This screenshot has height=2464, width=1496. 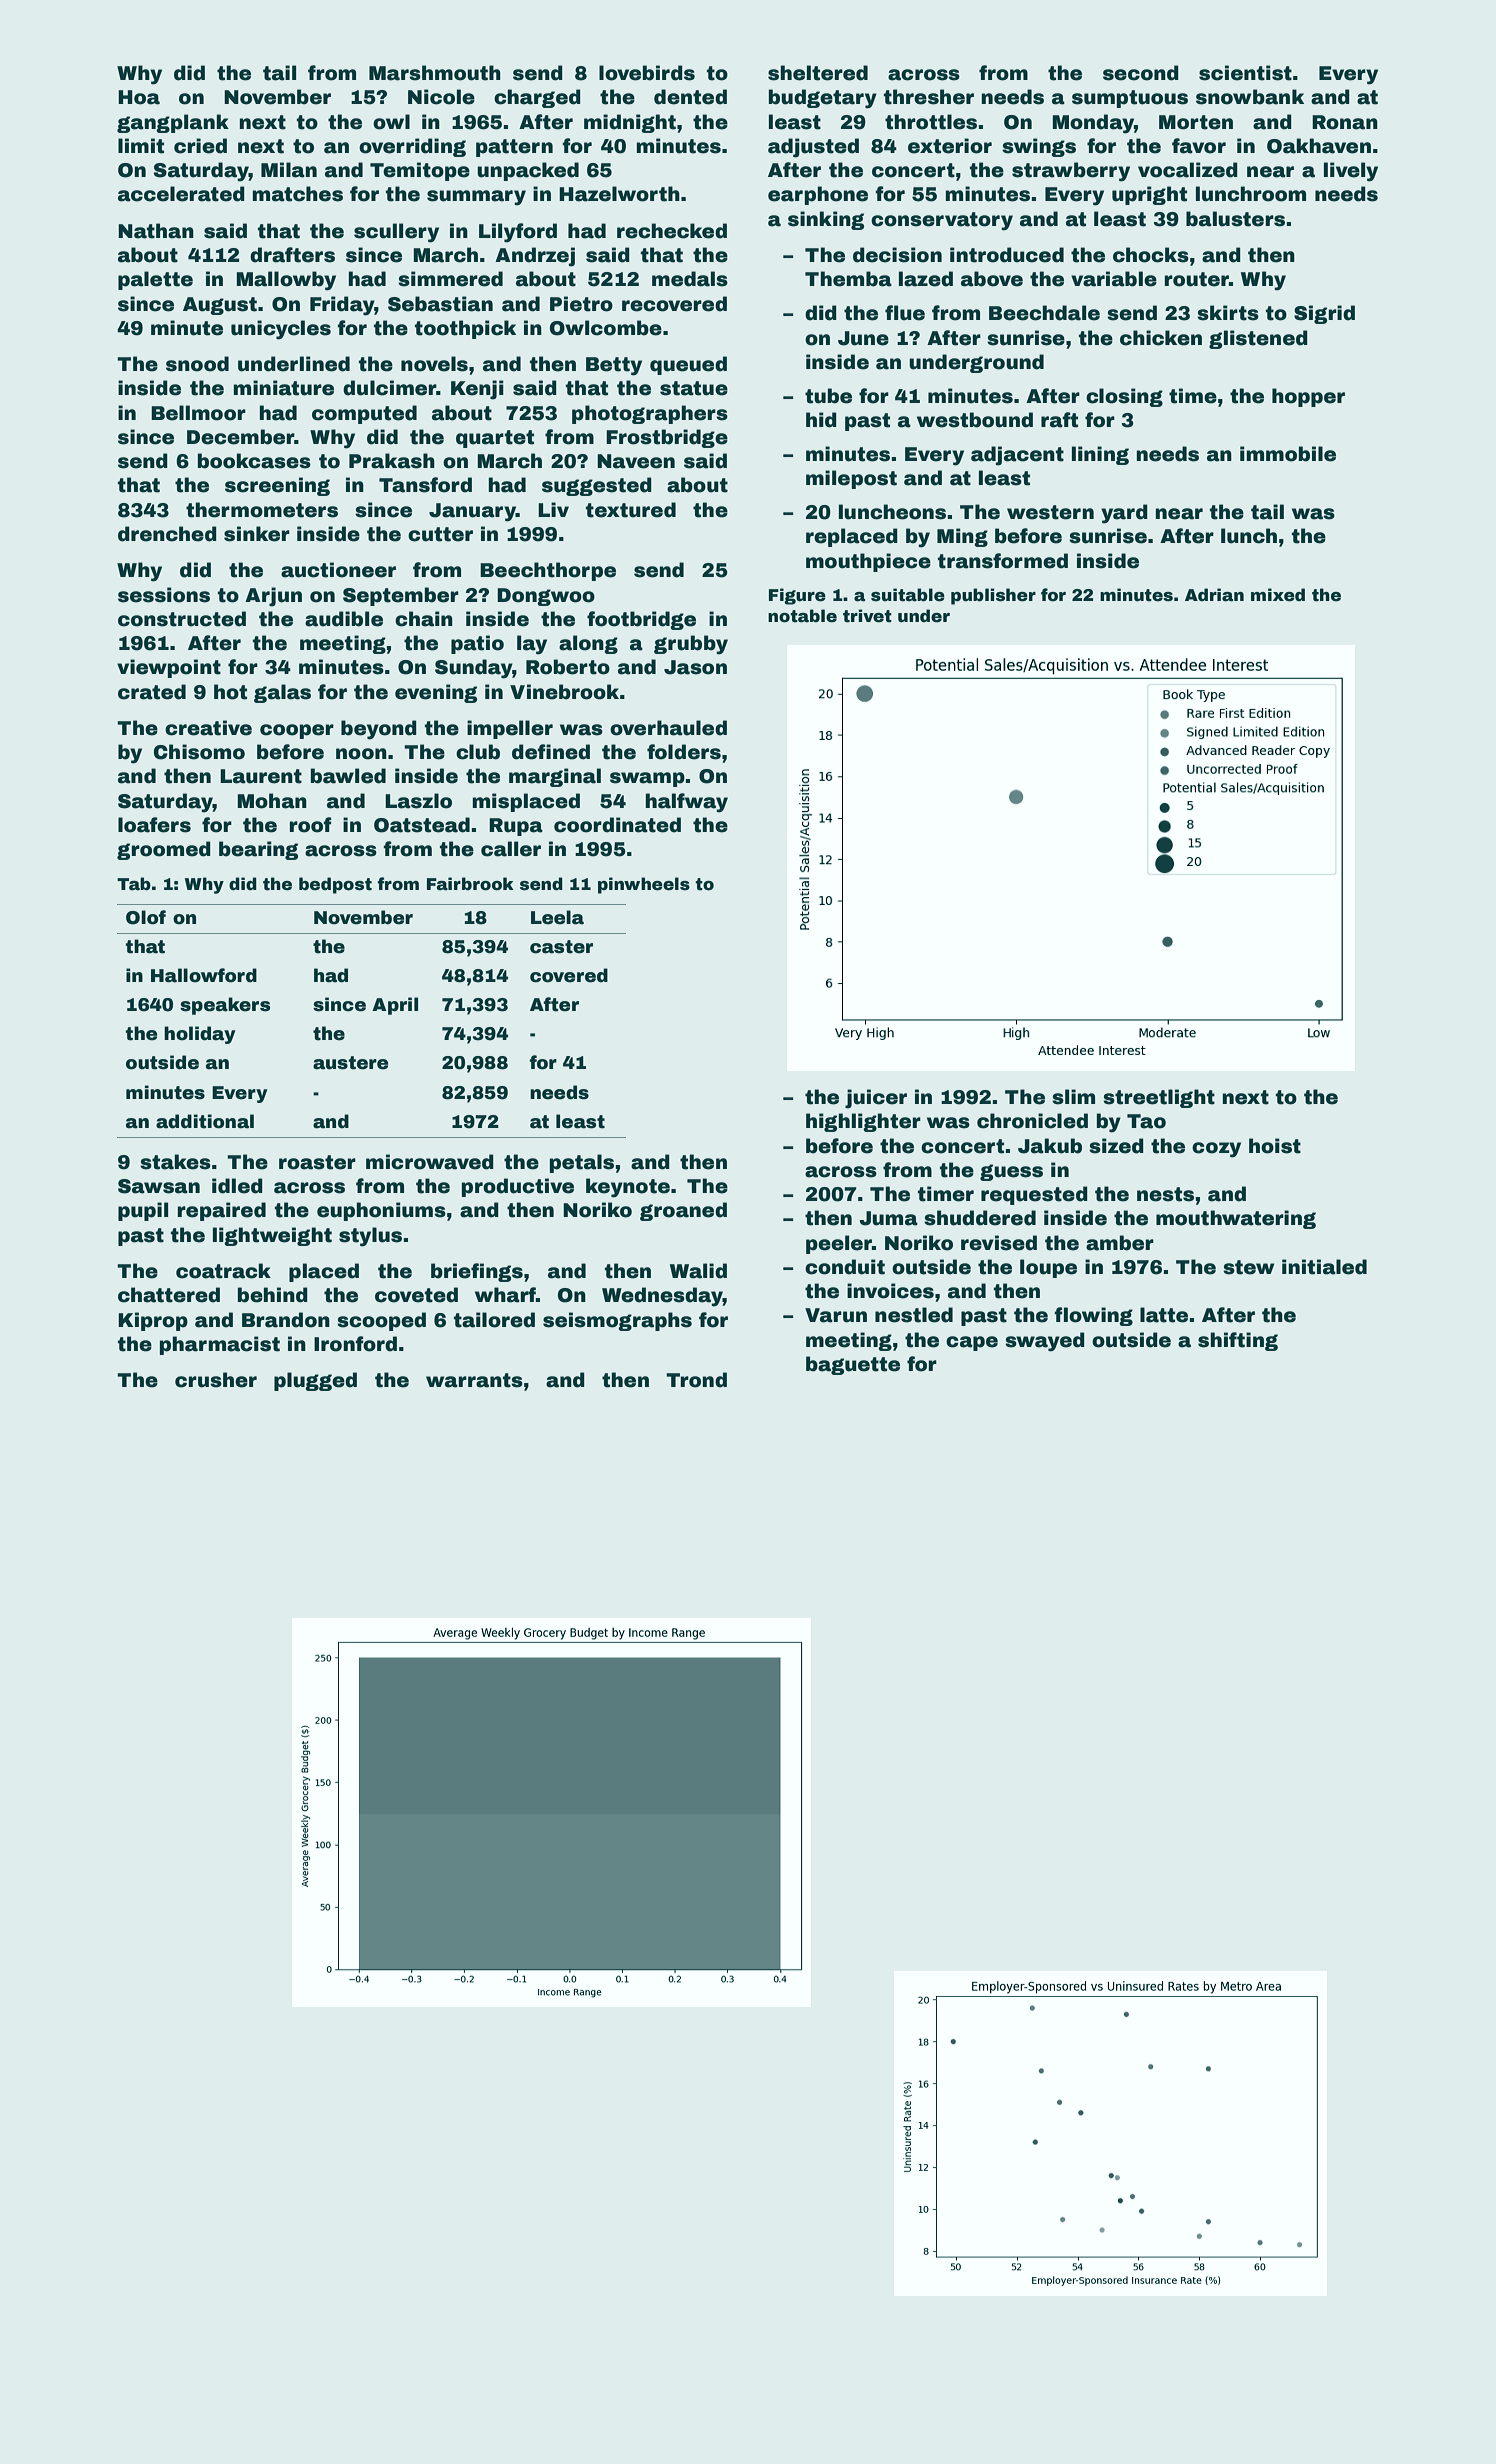 What do you see at coordinates (198, 413) in the screenshot?
I see `Bellmoor` at bounding box center [198, 413].
